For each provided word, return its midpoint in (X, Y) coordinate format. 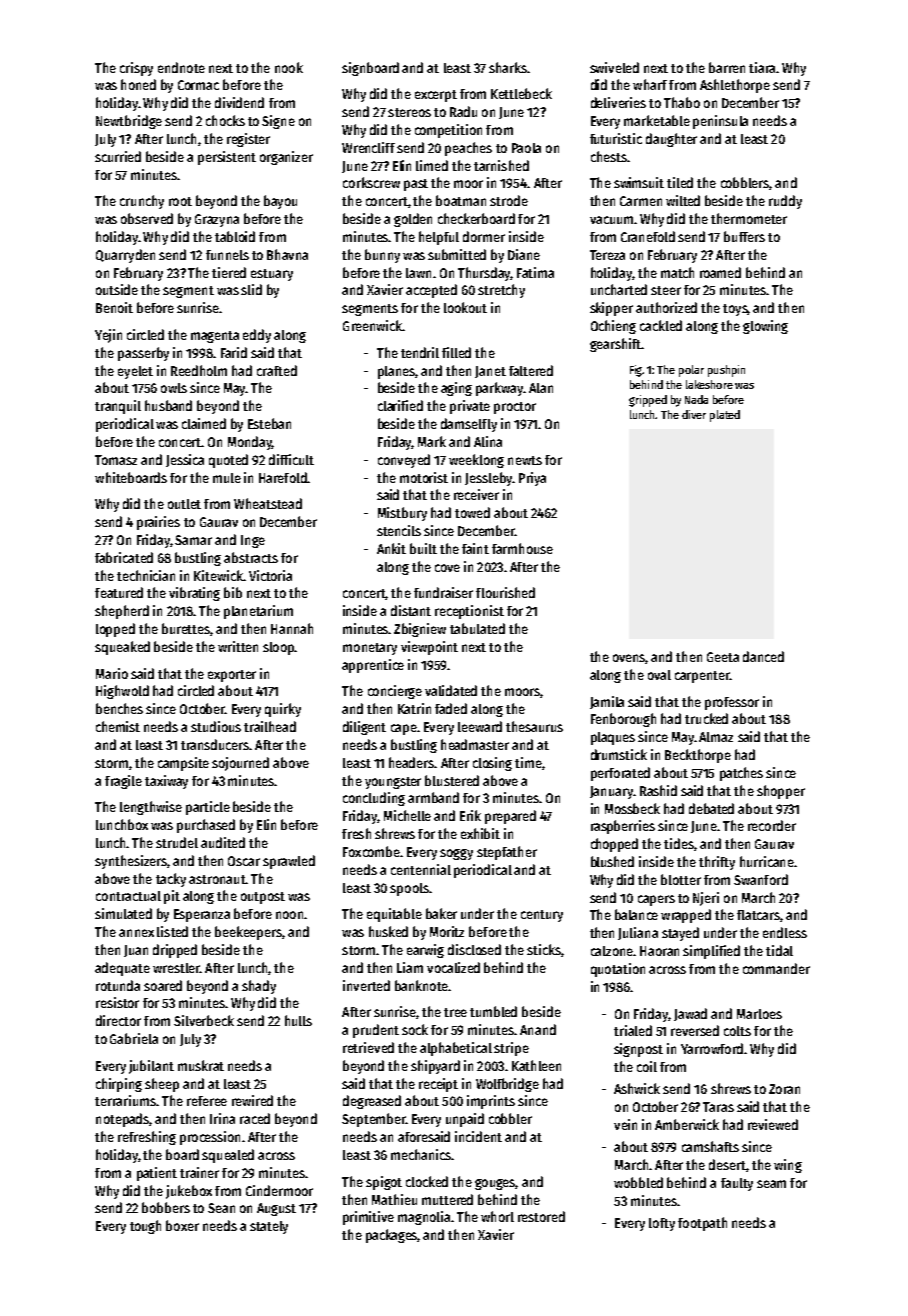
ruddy (785, 202)
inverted (366, 985)
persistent (227, 158)
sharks (508, 67)
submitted (457, 254)
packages (392, 1236)
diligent (364, 728)
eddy (257, 336)
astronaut (217, 879)
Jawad (690, 1014)
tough (145, 1227)
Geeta (723, 657)
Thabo (682, 102)
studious (216, 726)
